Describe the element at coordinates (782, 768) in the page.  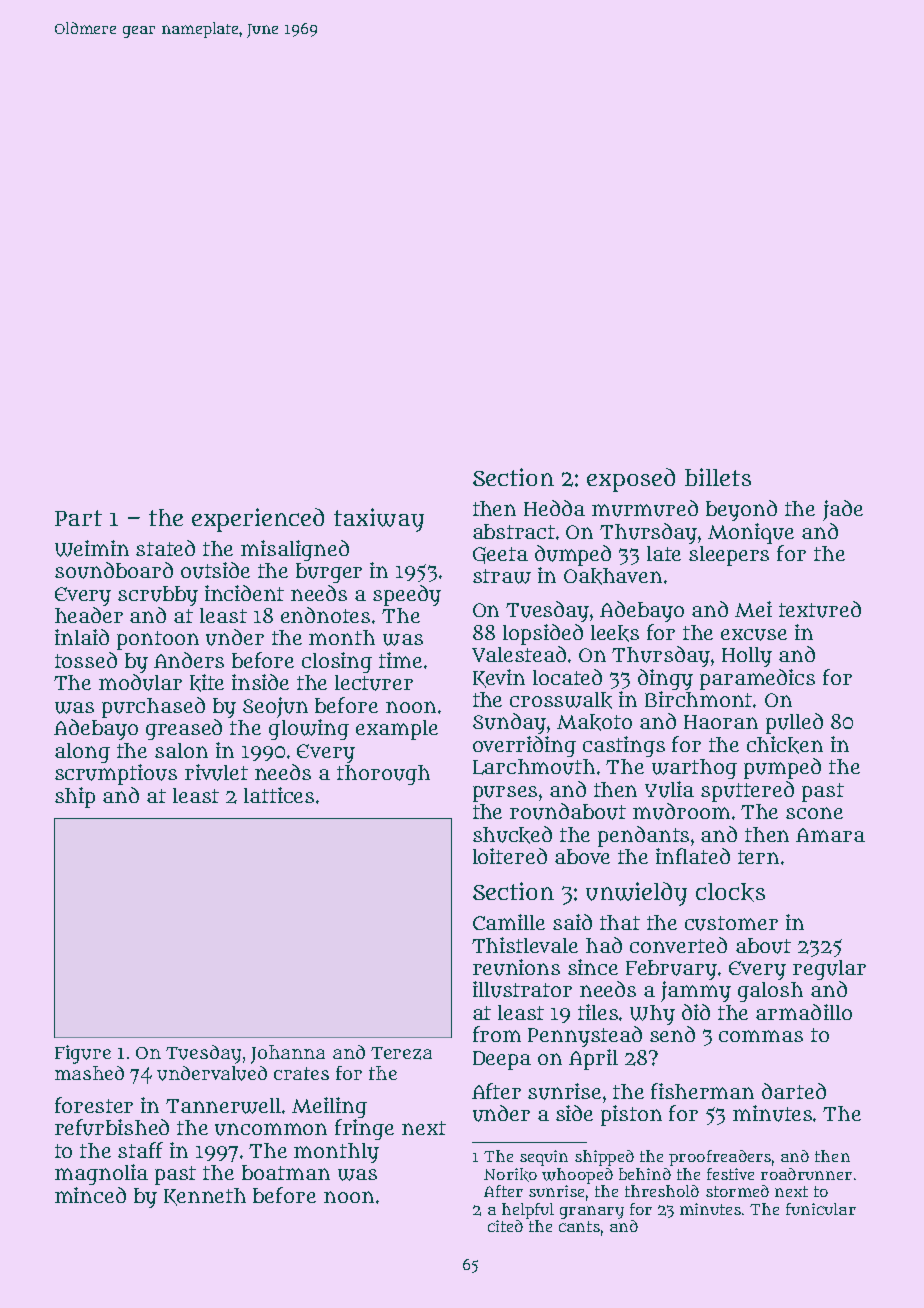
I see `pumped` at that location.
